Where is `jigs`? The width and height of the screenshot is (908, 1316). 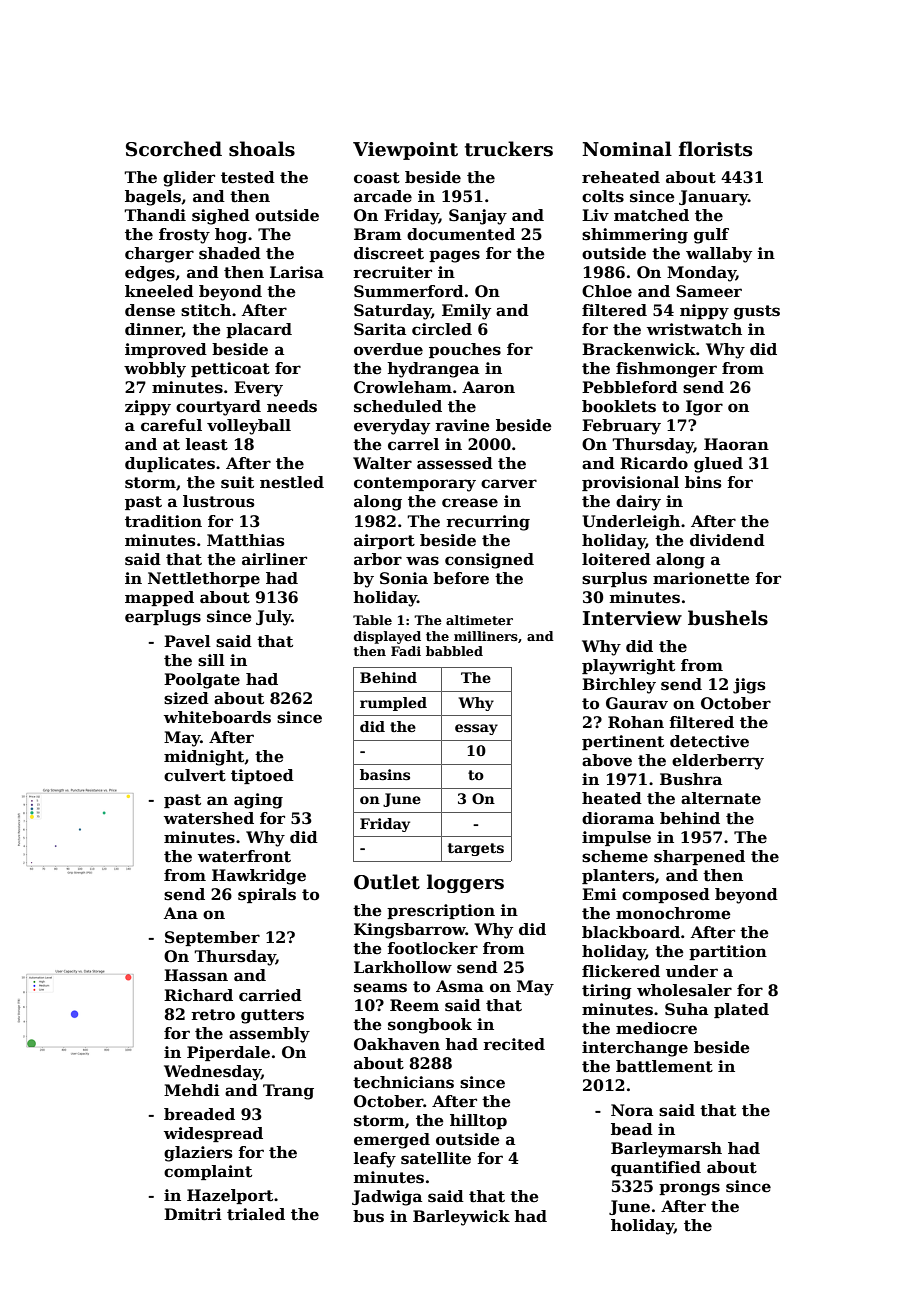 jigs is located at coordinates (749, 686).
